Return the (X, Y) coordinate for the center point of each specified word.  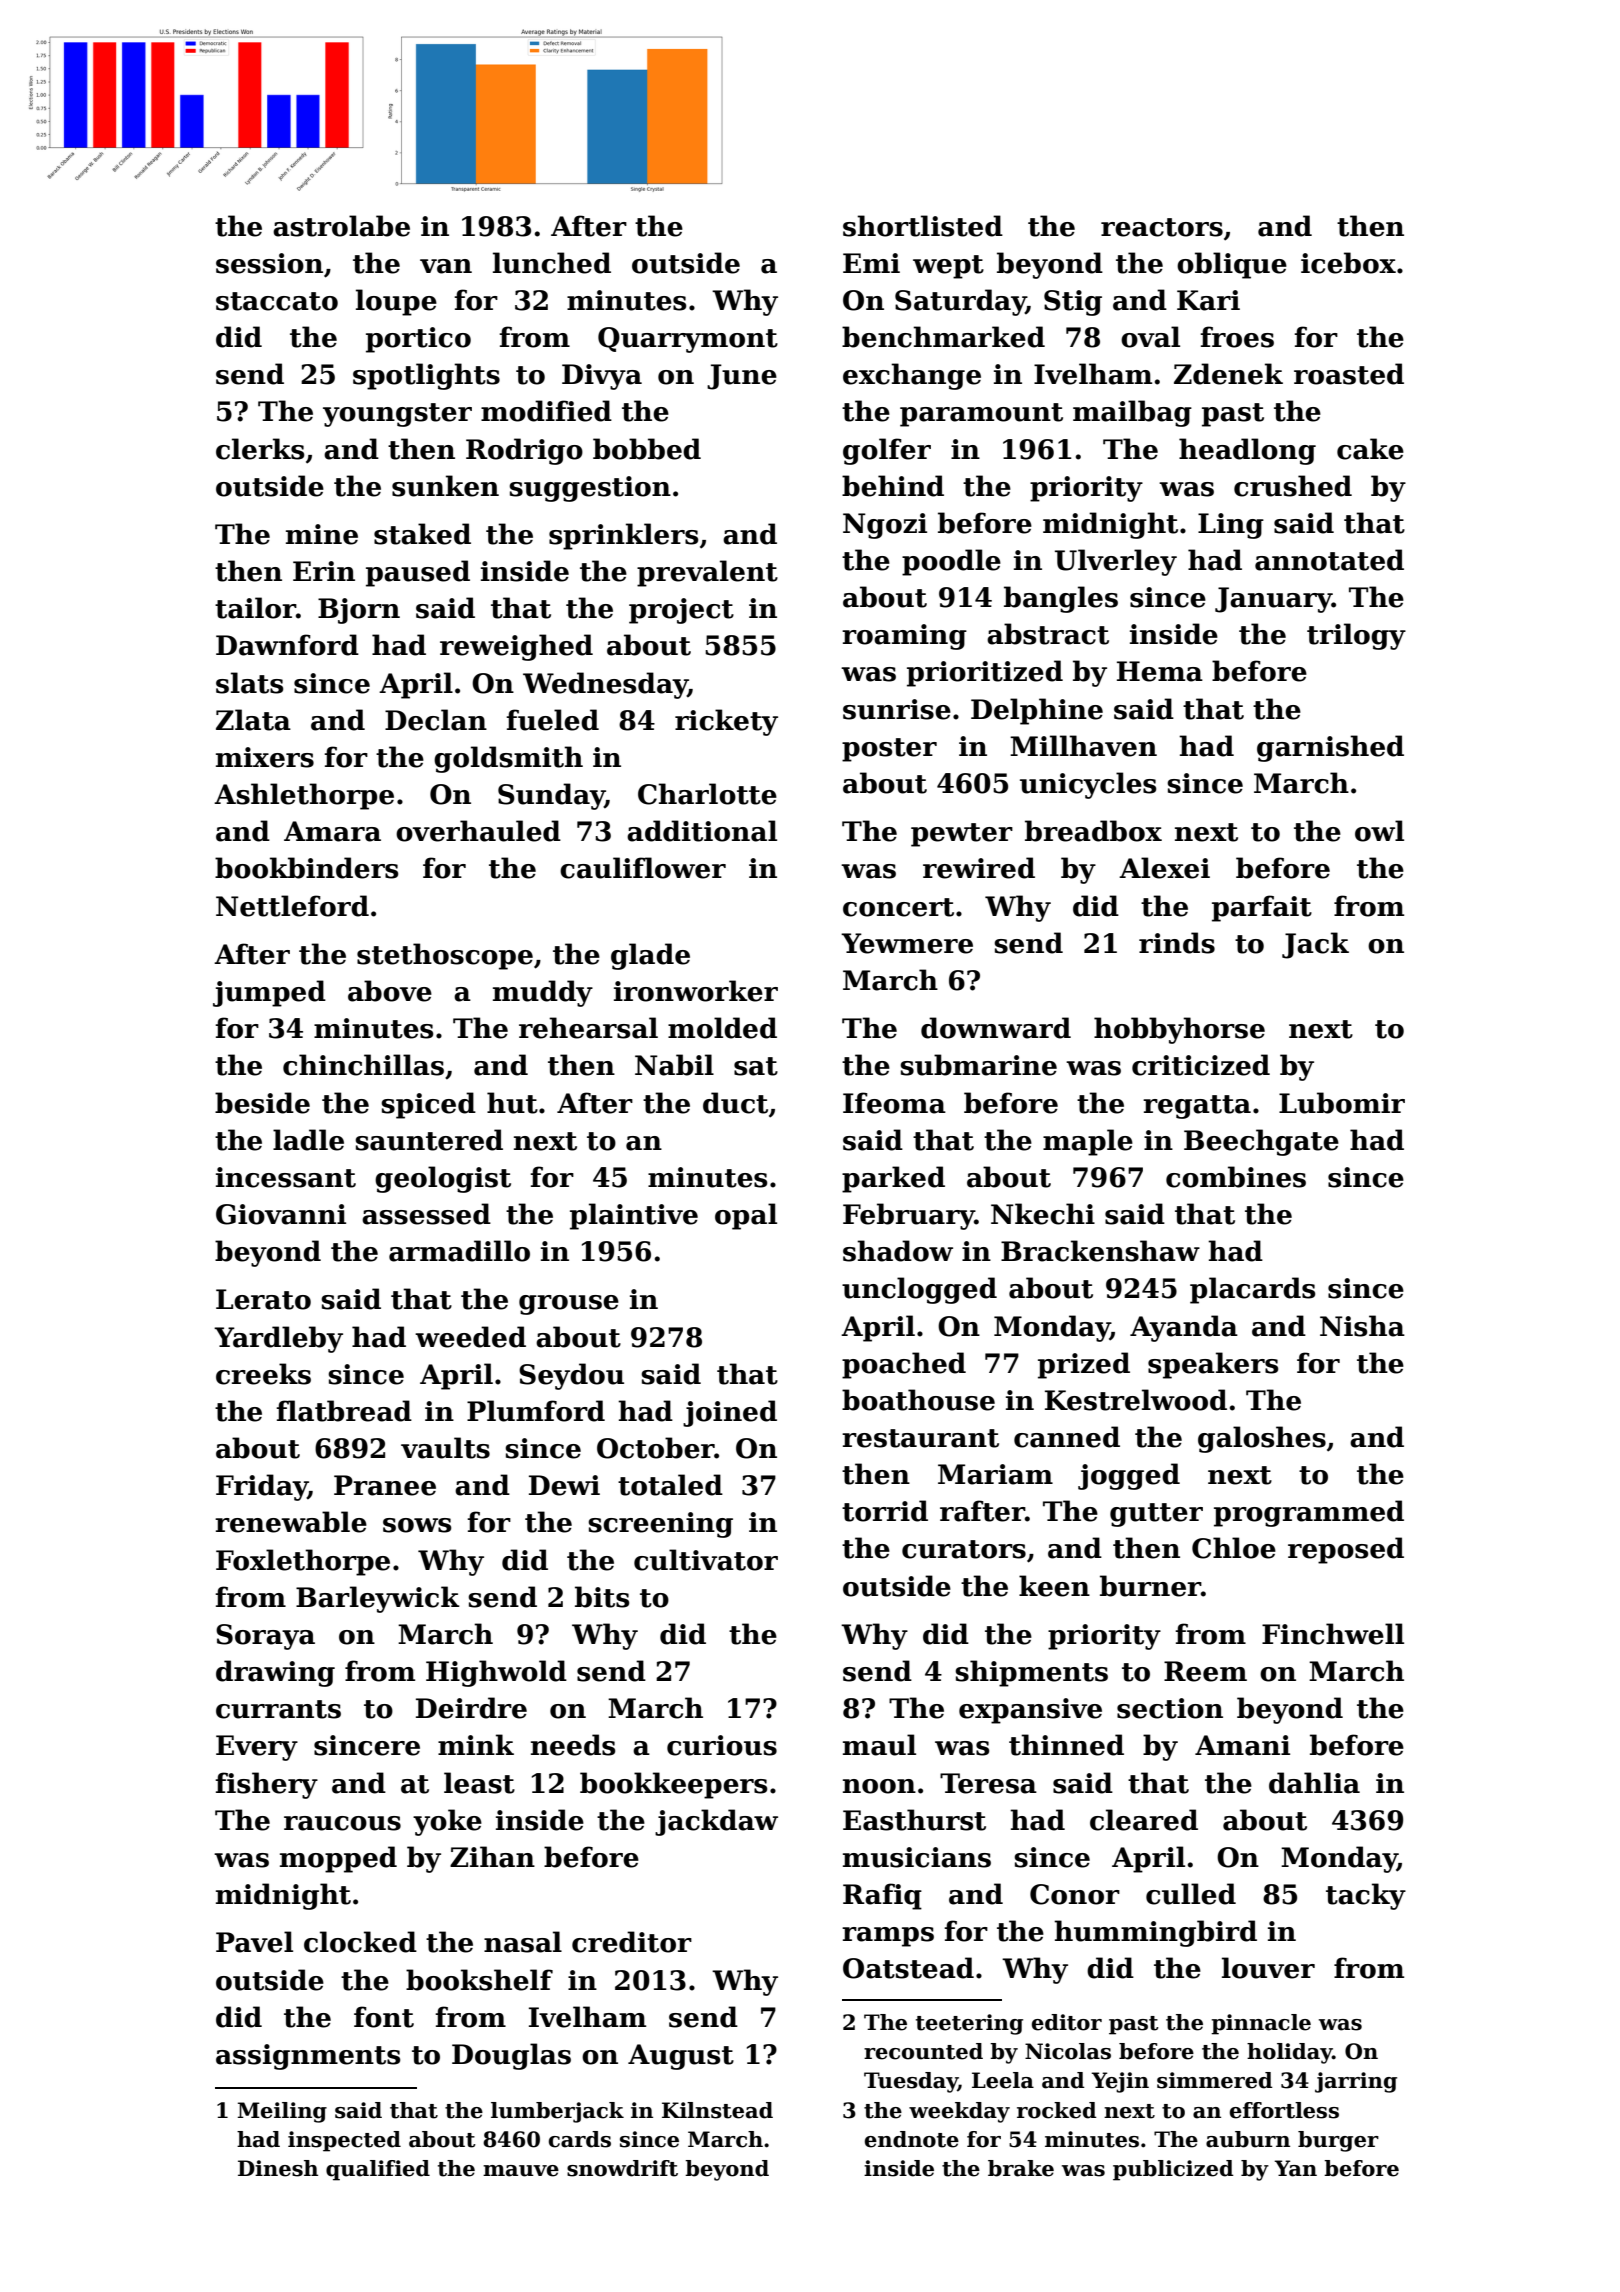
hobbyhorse (1179, 1030)
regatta (1197, 1107)
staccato (277, 301)
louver (1268, 1968)
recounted (923, 2051)
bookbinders (306, 868)
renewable (291, 1522)
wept (948, 267)
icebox (1348, 263)
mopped (338, 1859)
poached (904, 1365)
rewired (979, 868)
